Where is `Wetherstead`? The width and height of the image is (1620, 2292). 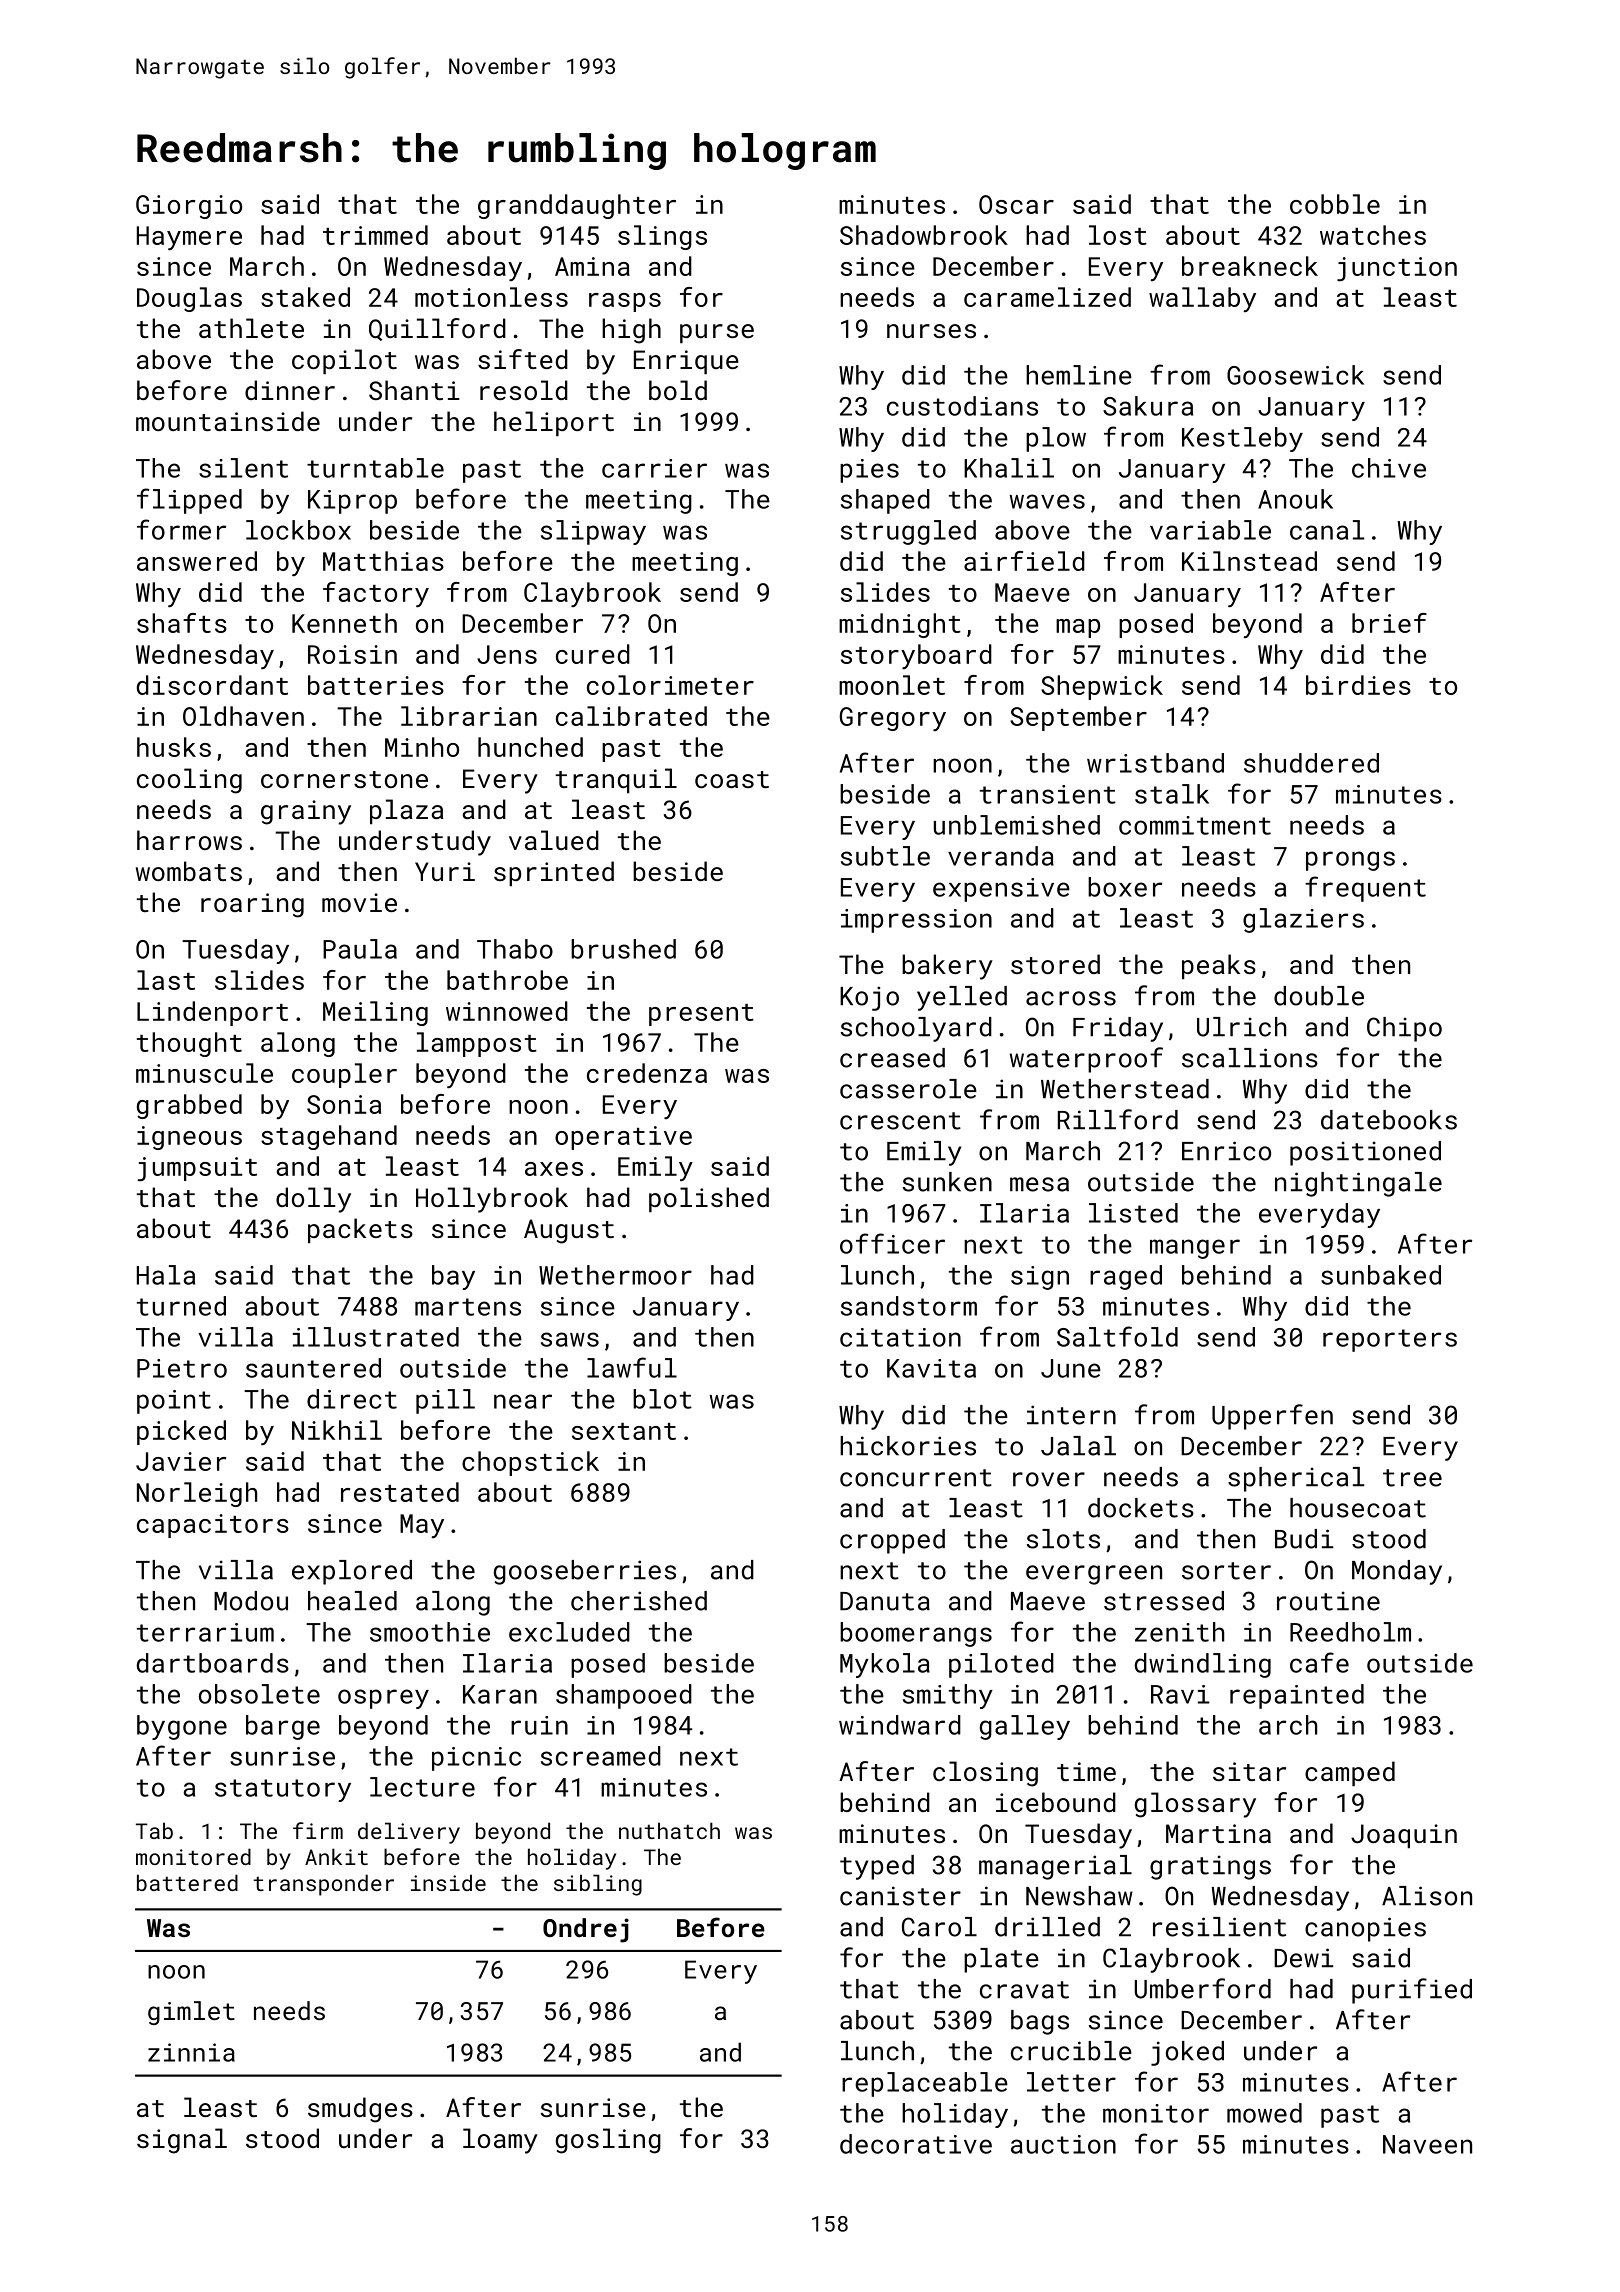
Wetherstead is located at coordinates (1125, 1089).
